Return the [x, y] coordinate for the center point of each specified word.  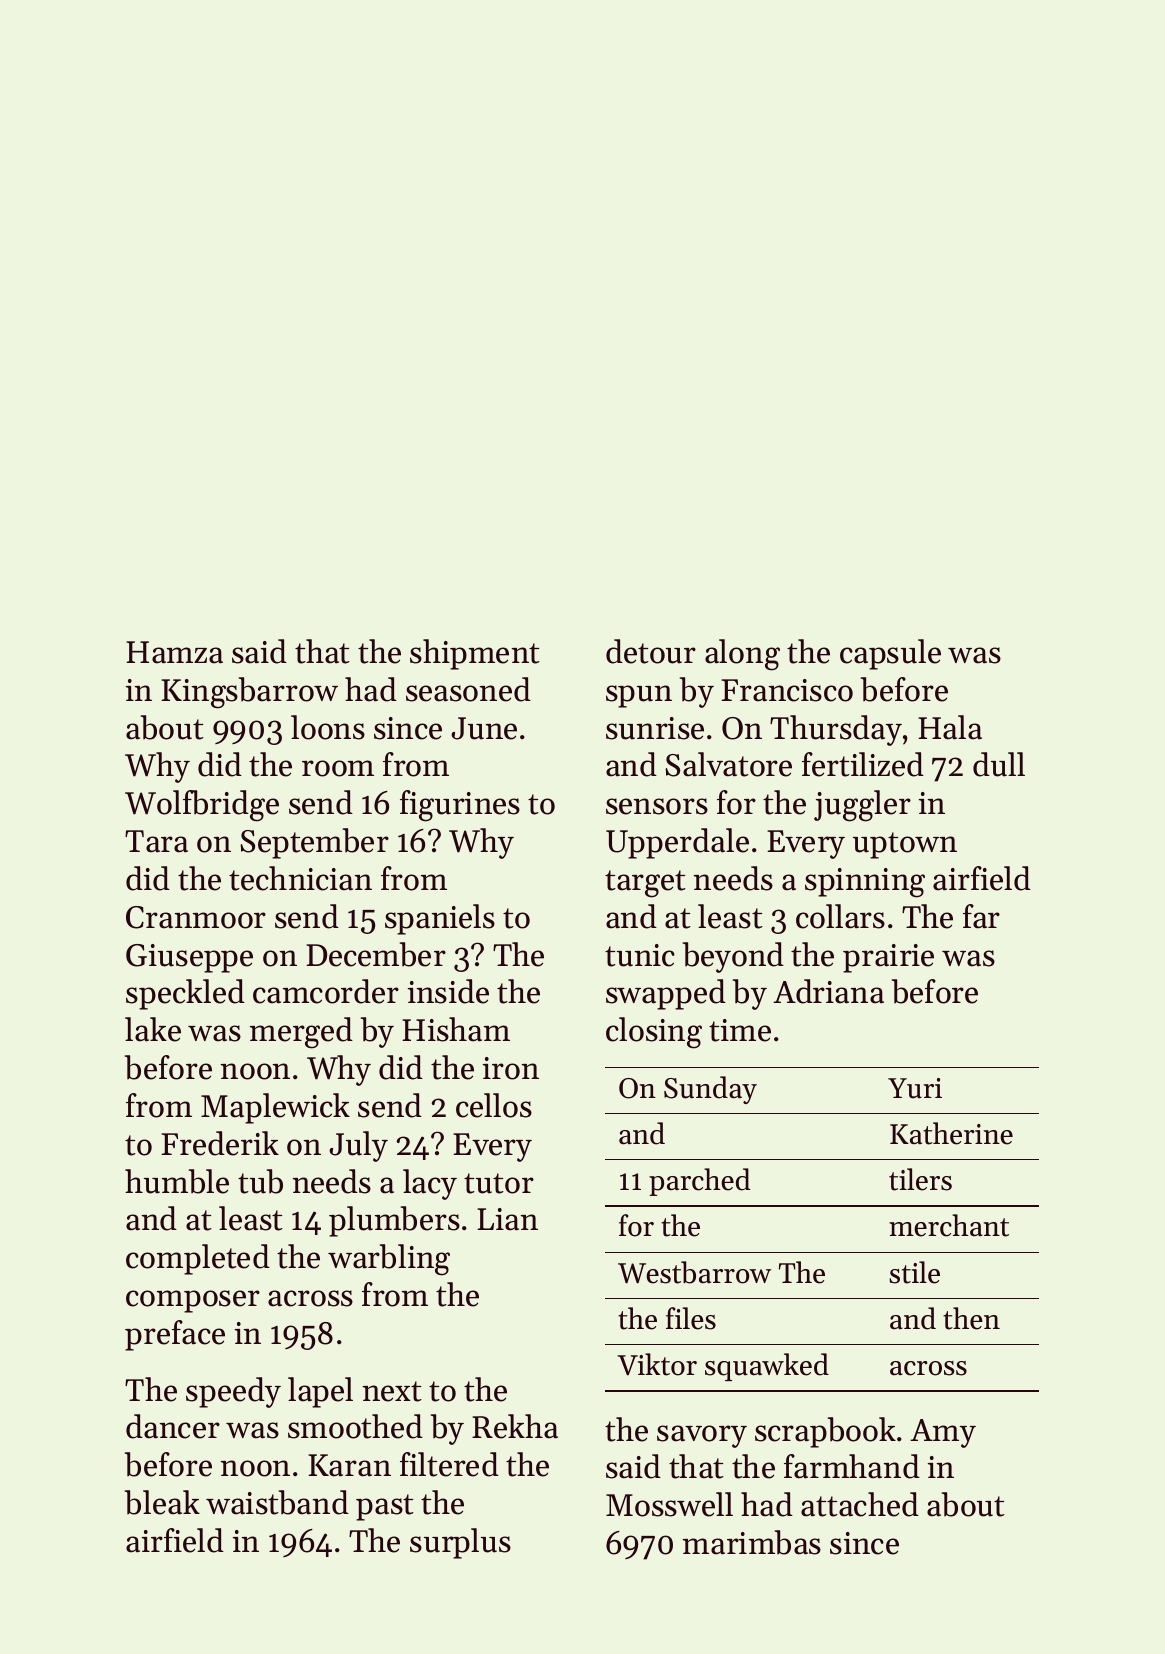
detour [651, 651]
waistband [277, 1502]
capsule [890, 654]
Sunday [710, 1090]
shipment [475, 654]
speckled [185, 994]
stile [914, 1272]
